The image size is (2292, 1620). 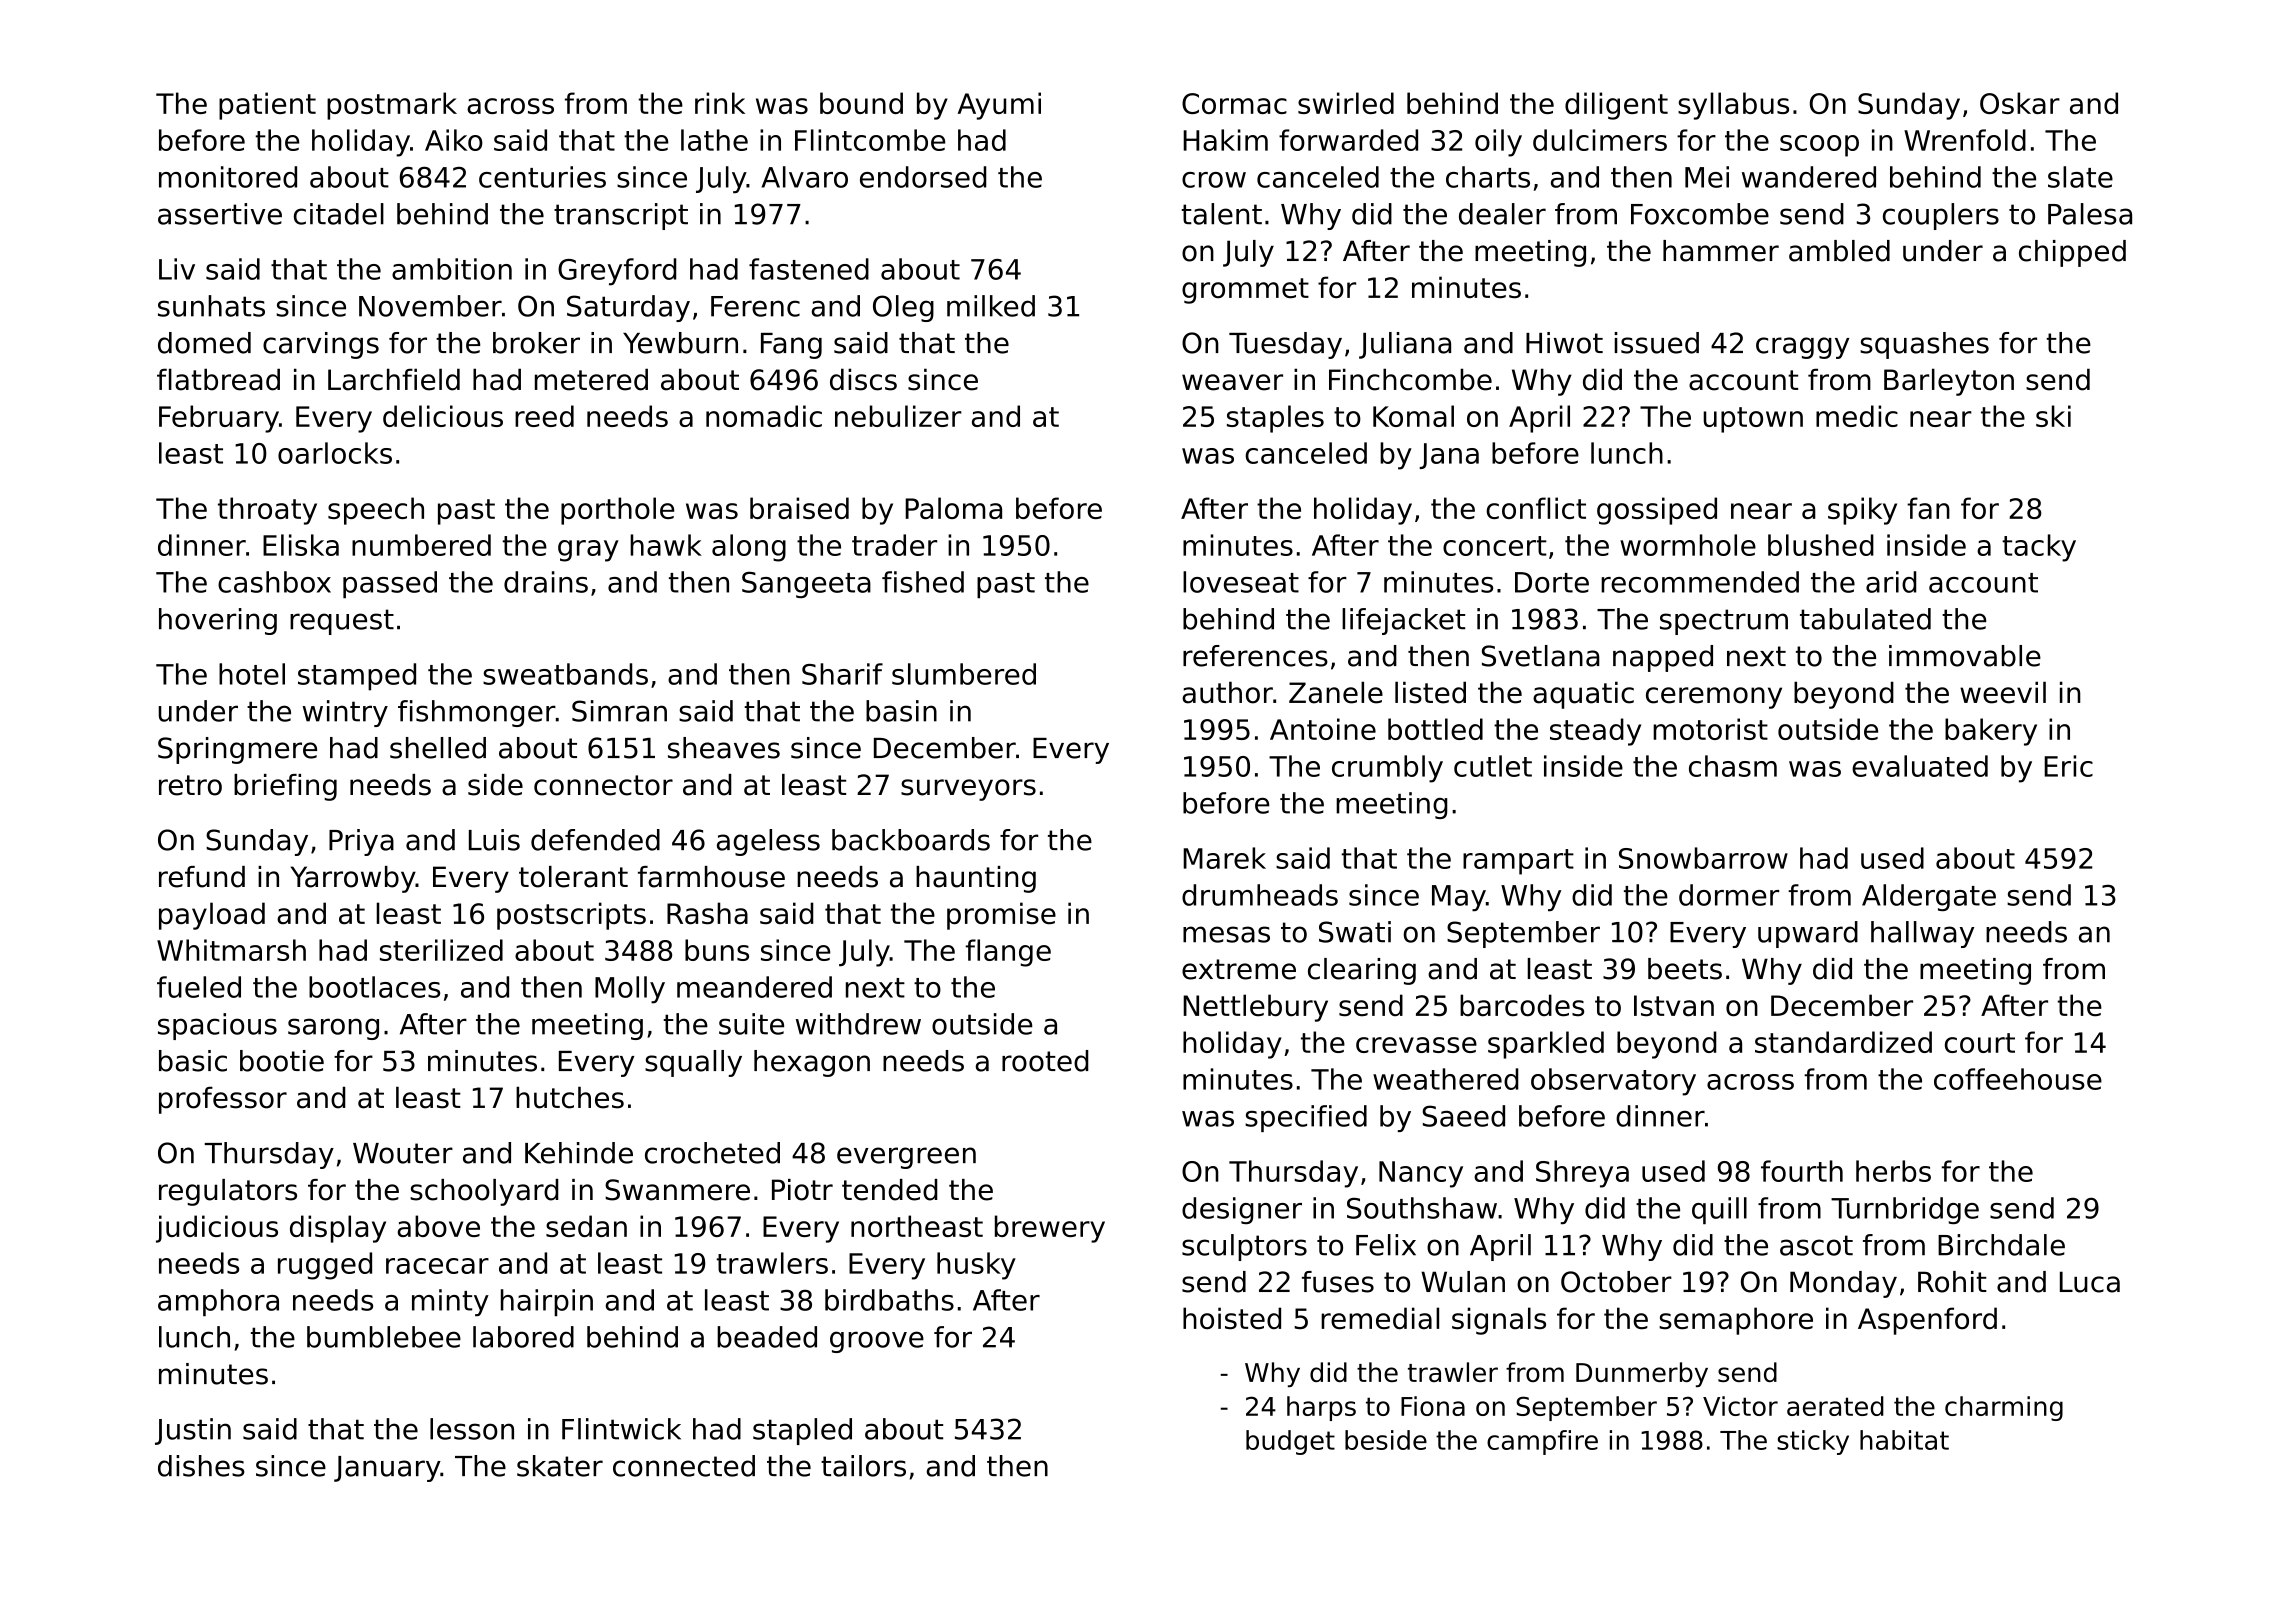 What do you see at coordinates (1234, 103) in the document?
I see `Cormac` at bounding box center [1234, 103].
